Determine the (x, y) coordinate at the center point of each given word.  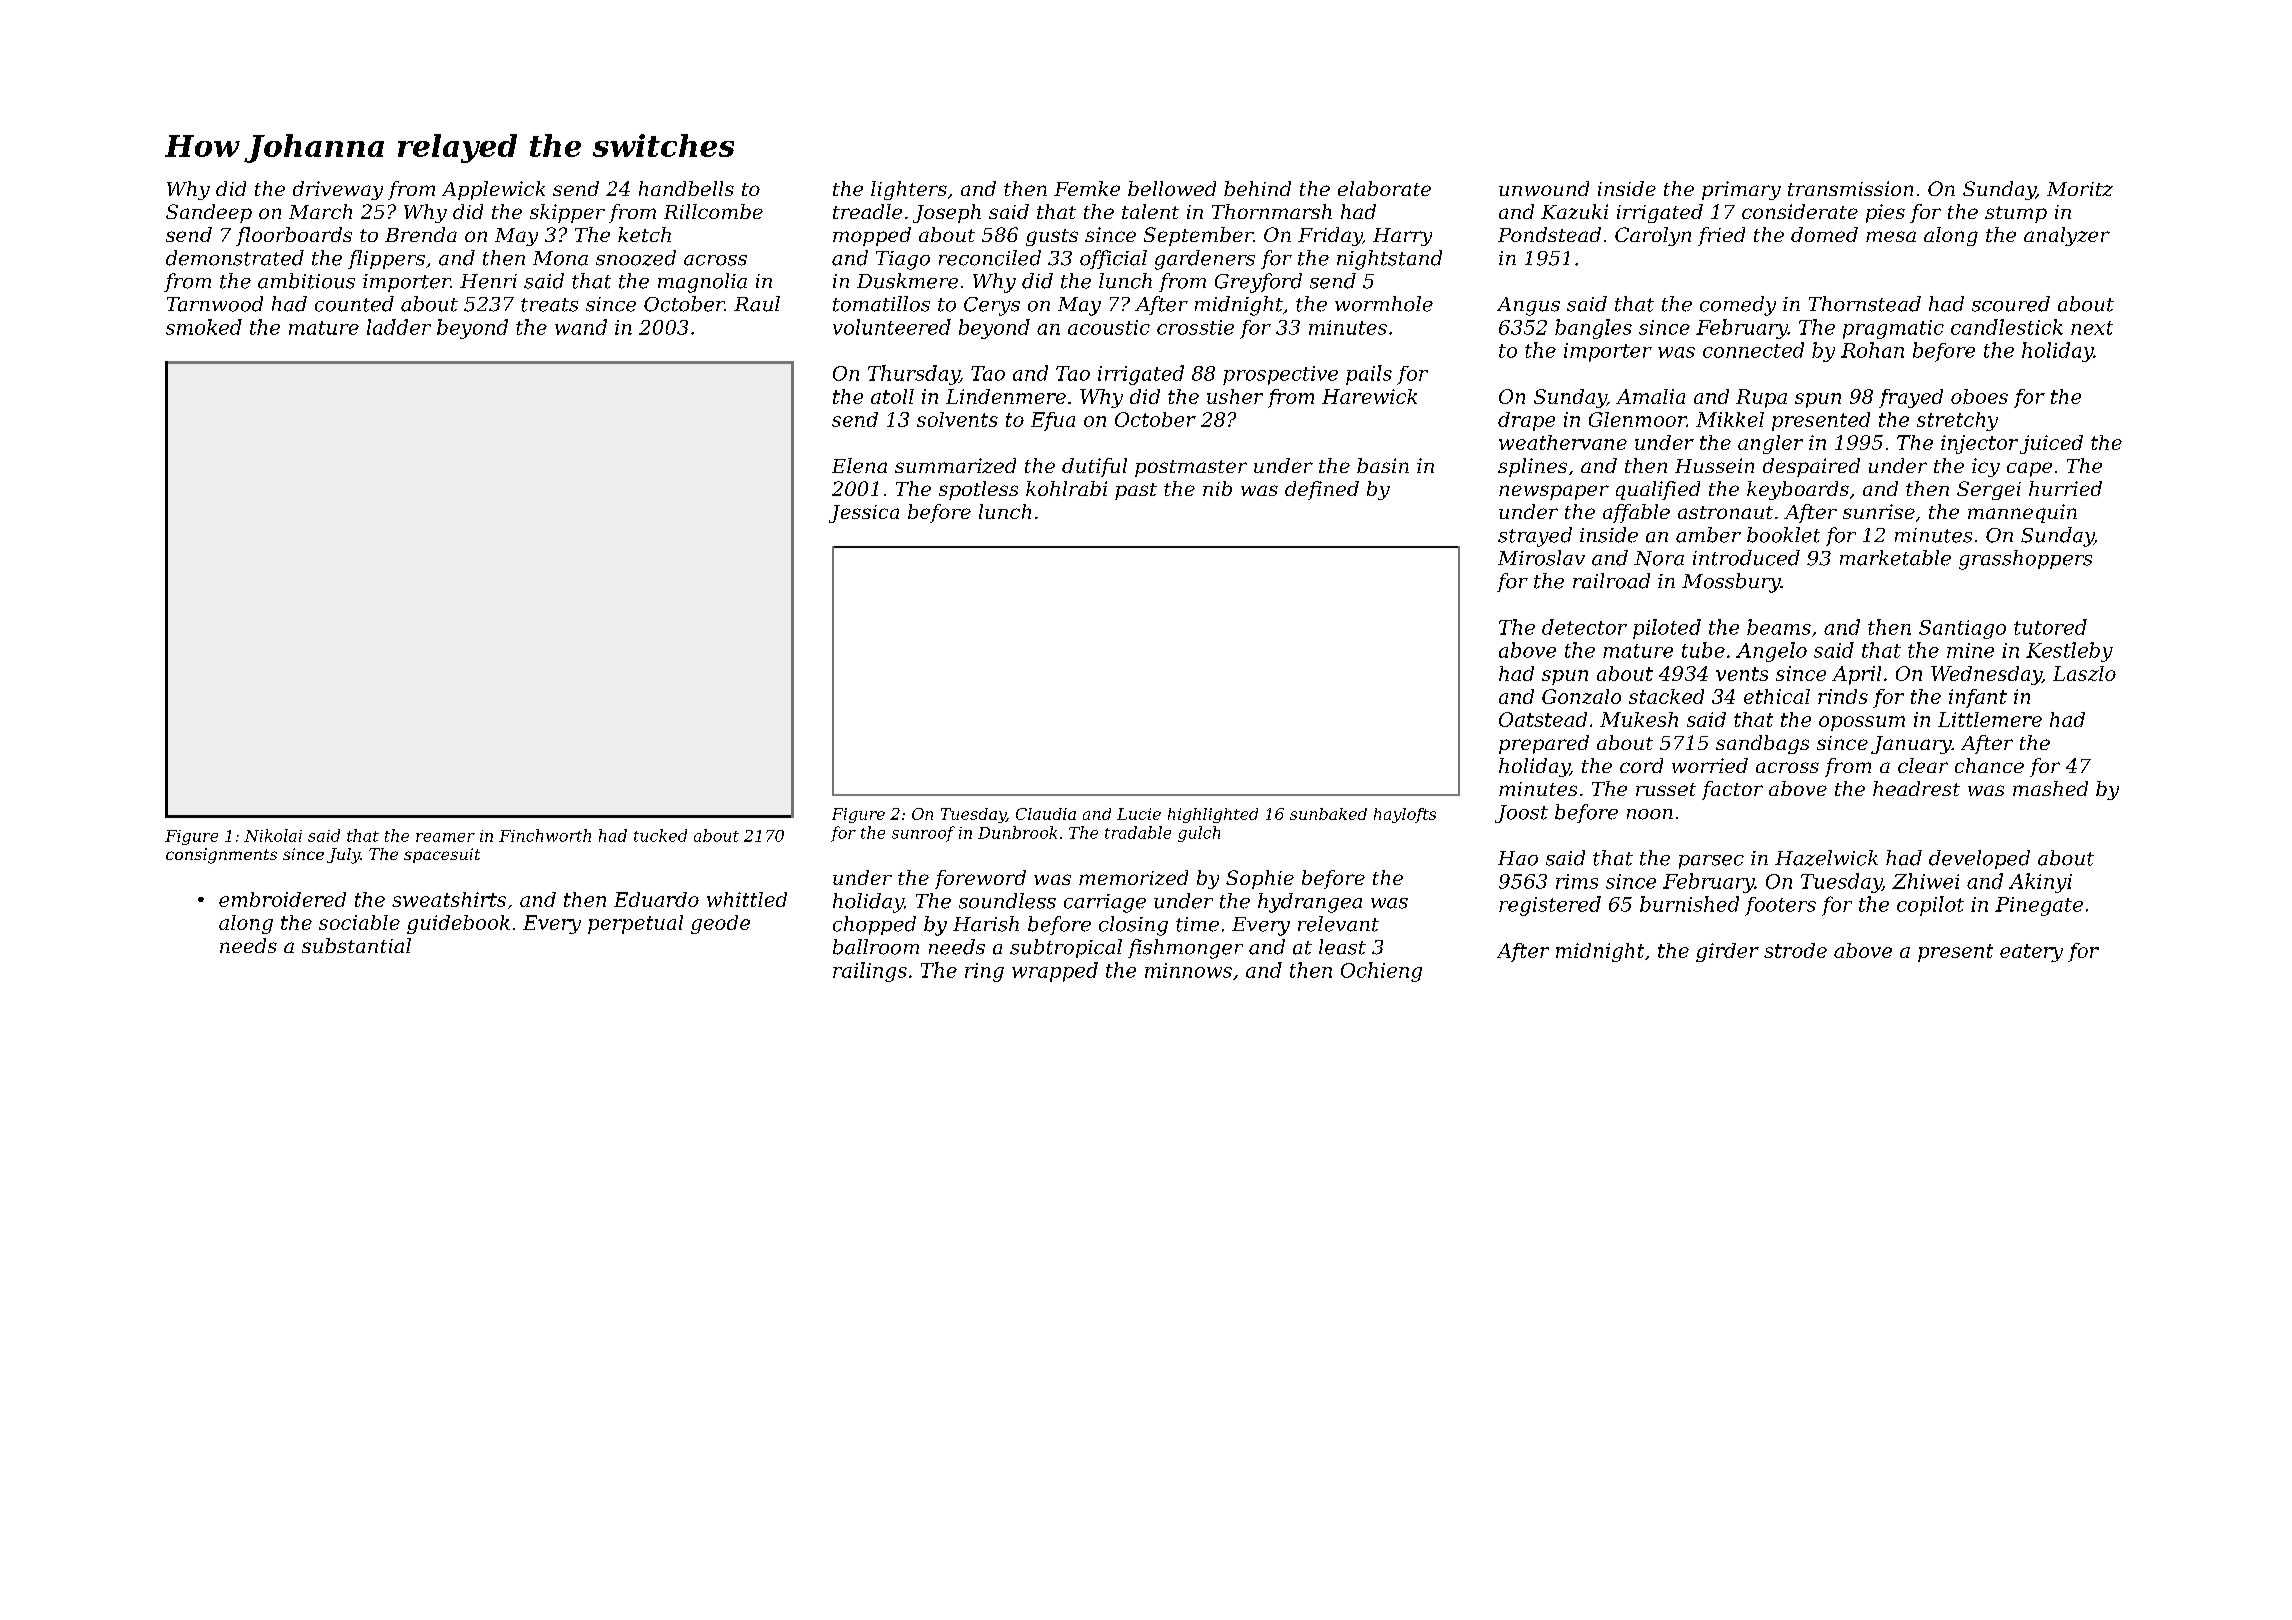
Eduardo (656, 899)
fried (1721, 236)
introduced (1746, 558)
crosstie (1195, 327)
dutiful (1094, 467)
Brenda (421, 234)
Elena (859, 465)
